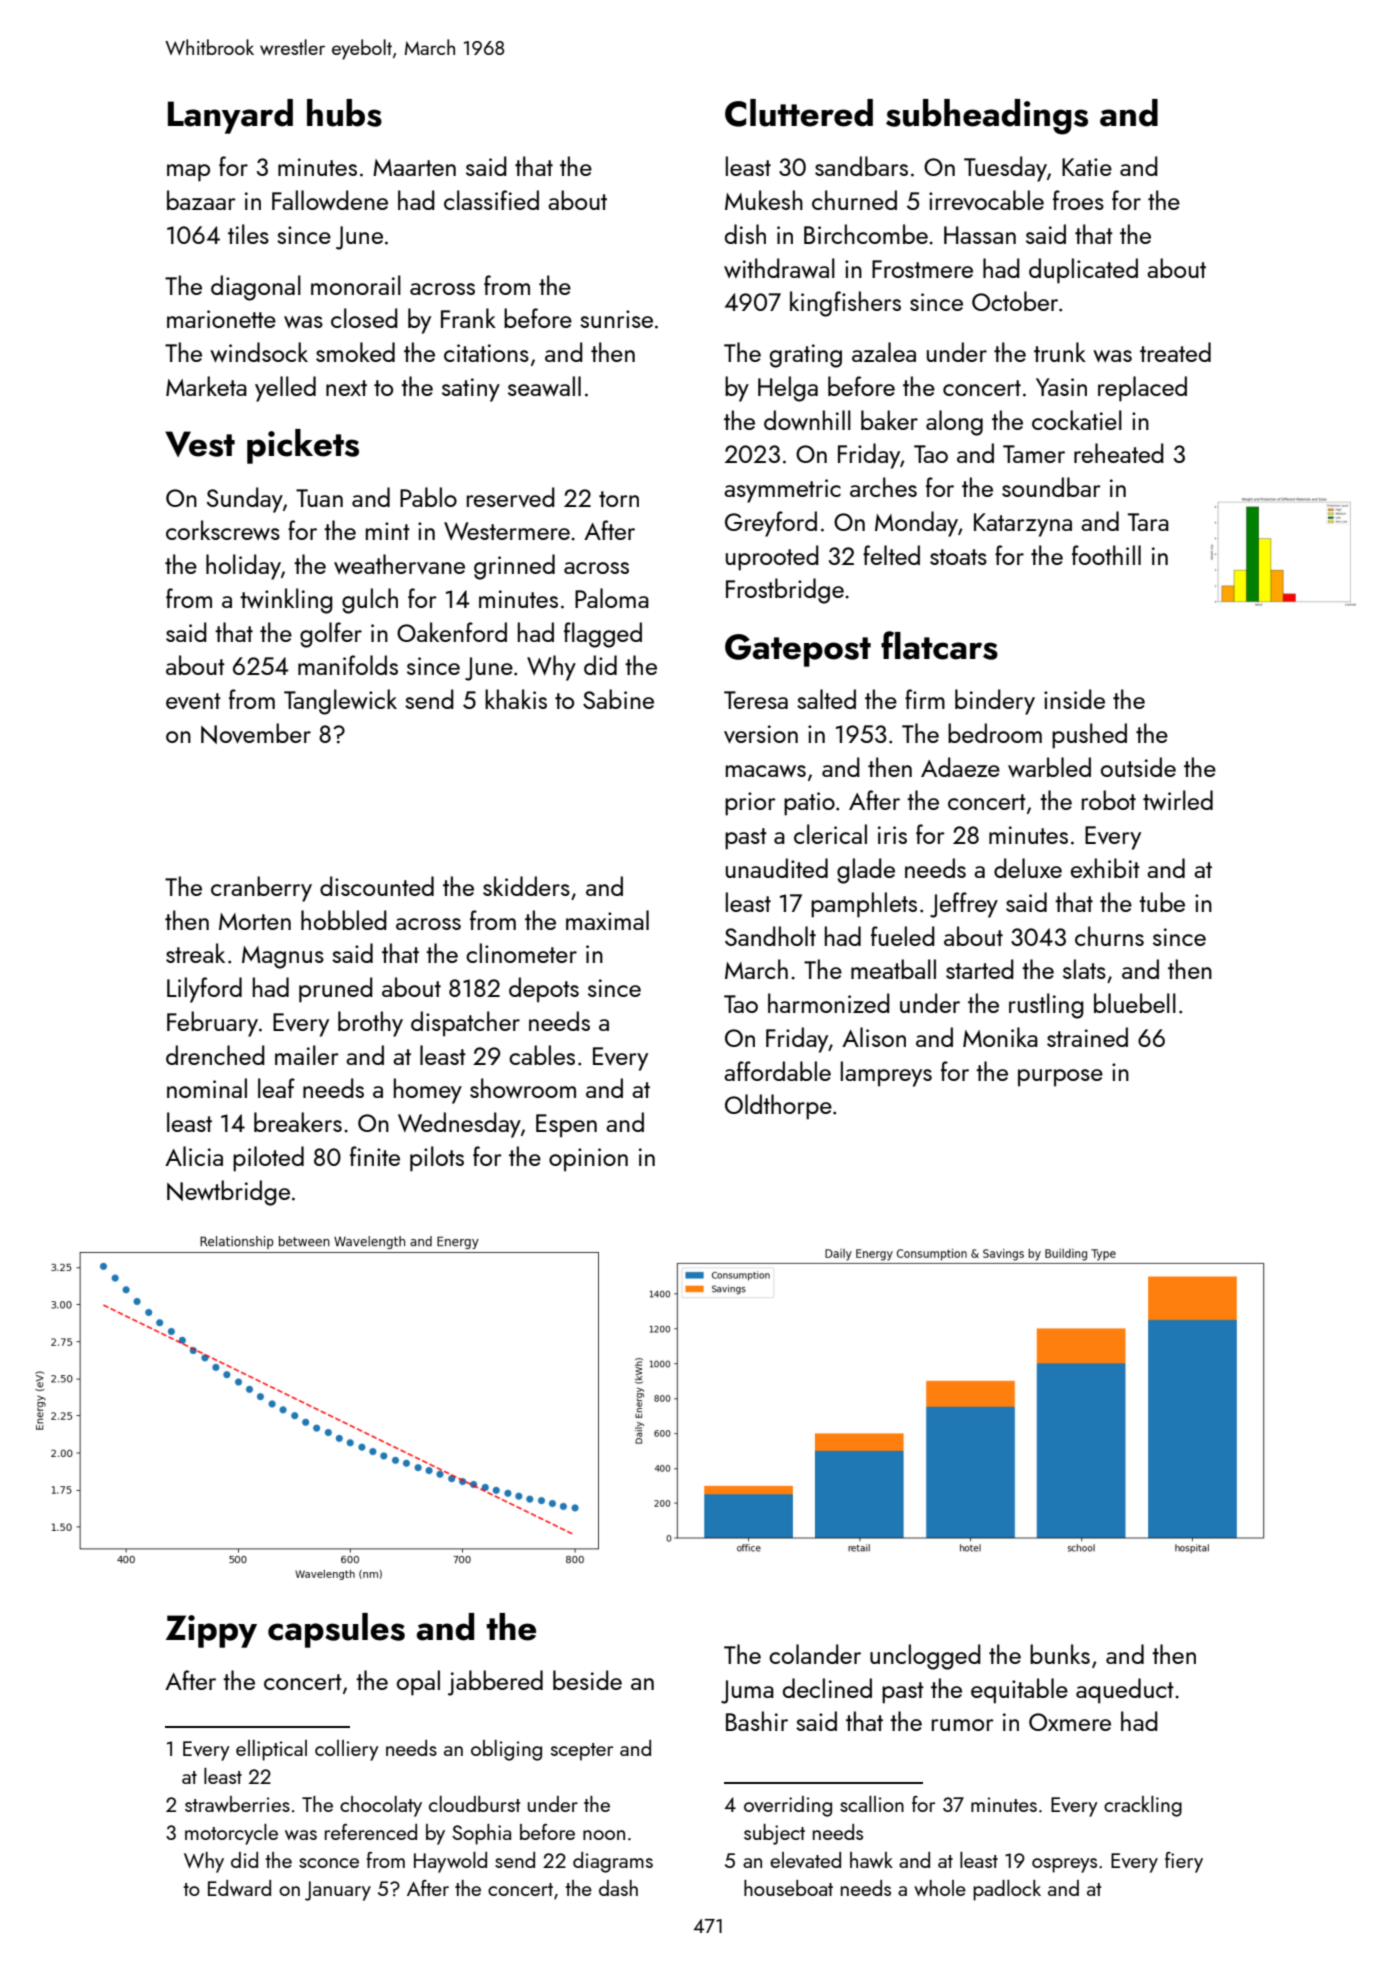 Image resolution: width=1386 pixels, height=1969 pixels. I want to click on Edward, so click(239, 1888).
